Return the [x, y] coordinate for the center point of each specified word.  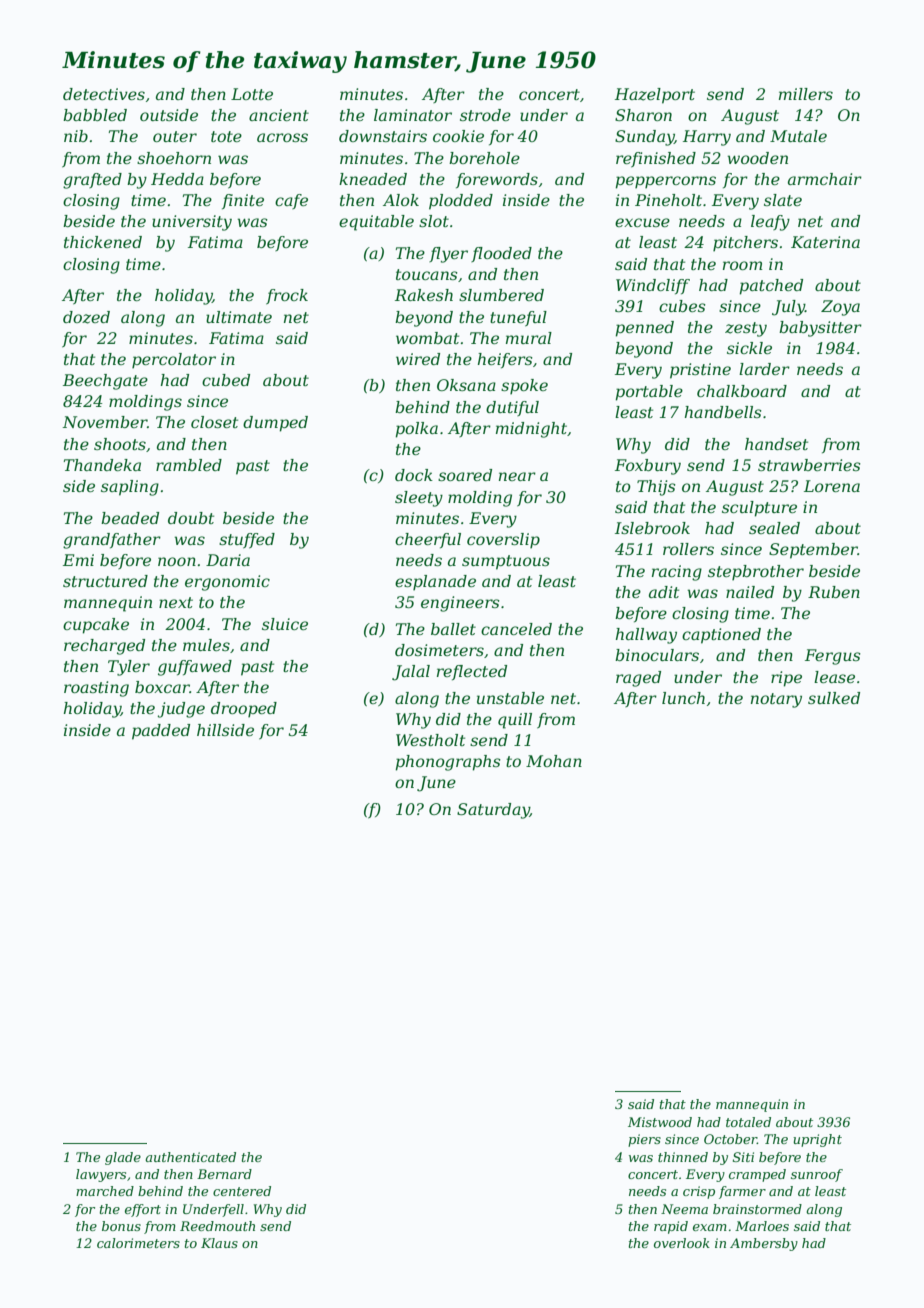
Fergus [833, 657]
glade [123, 1158]
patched [771, 287]
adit [664, 592]
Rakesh [424, 295]
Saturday [493, 811]
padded [161, 732]
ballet [453, 629]
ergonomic [227, 583]
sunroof [817, 1175]
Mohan [554, 761]
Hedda [177, 179]
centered [242, 1191]
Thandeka [102, 465]
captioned [721, 636]
